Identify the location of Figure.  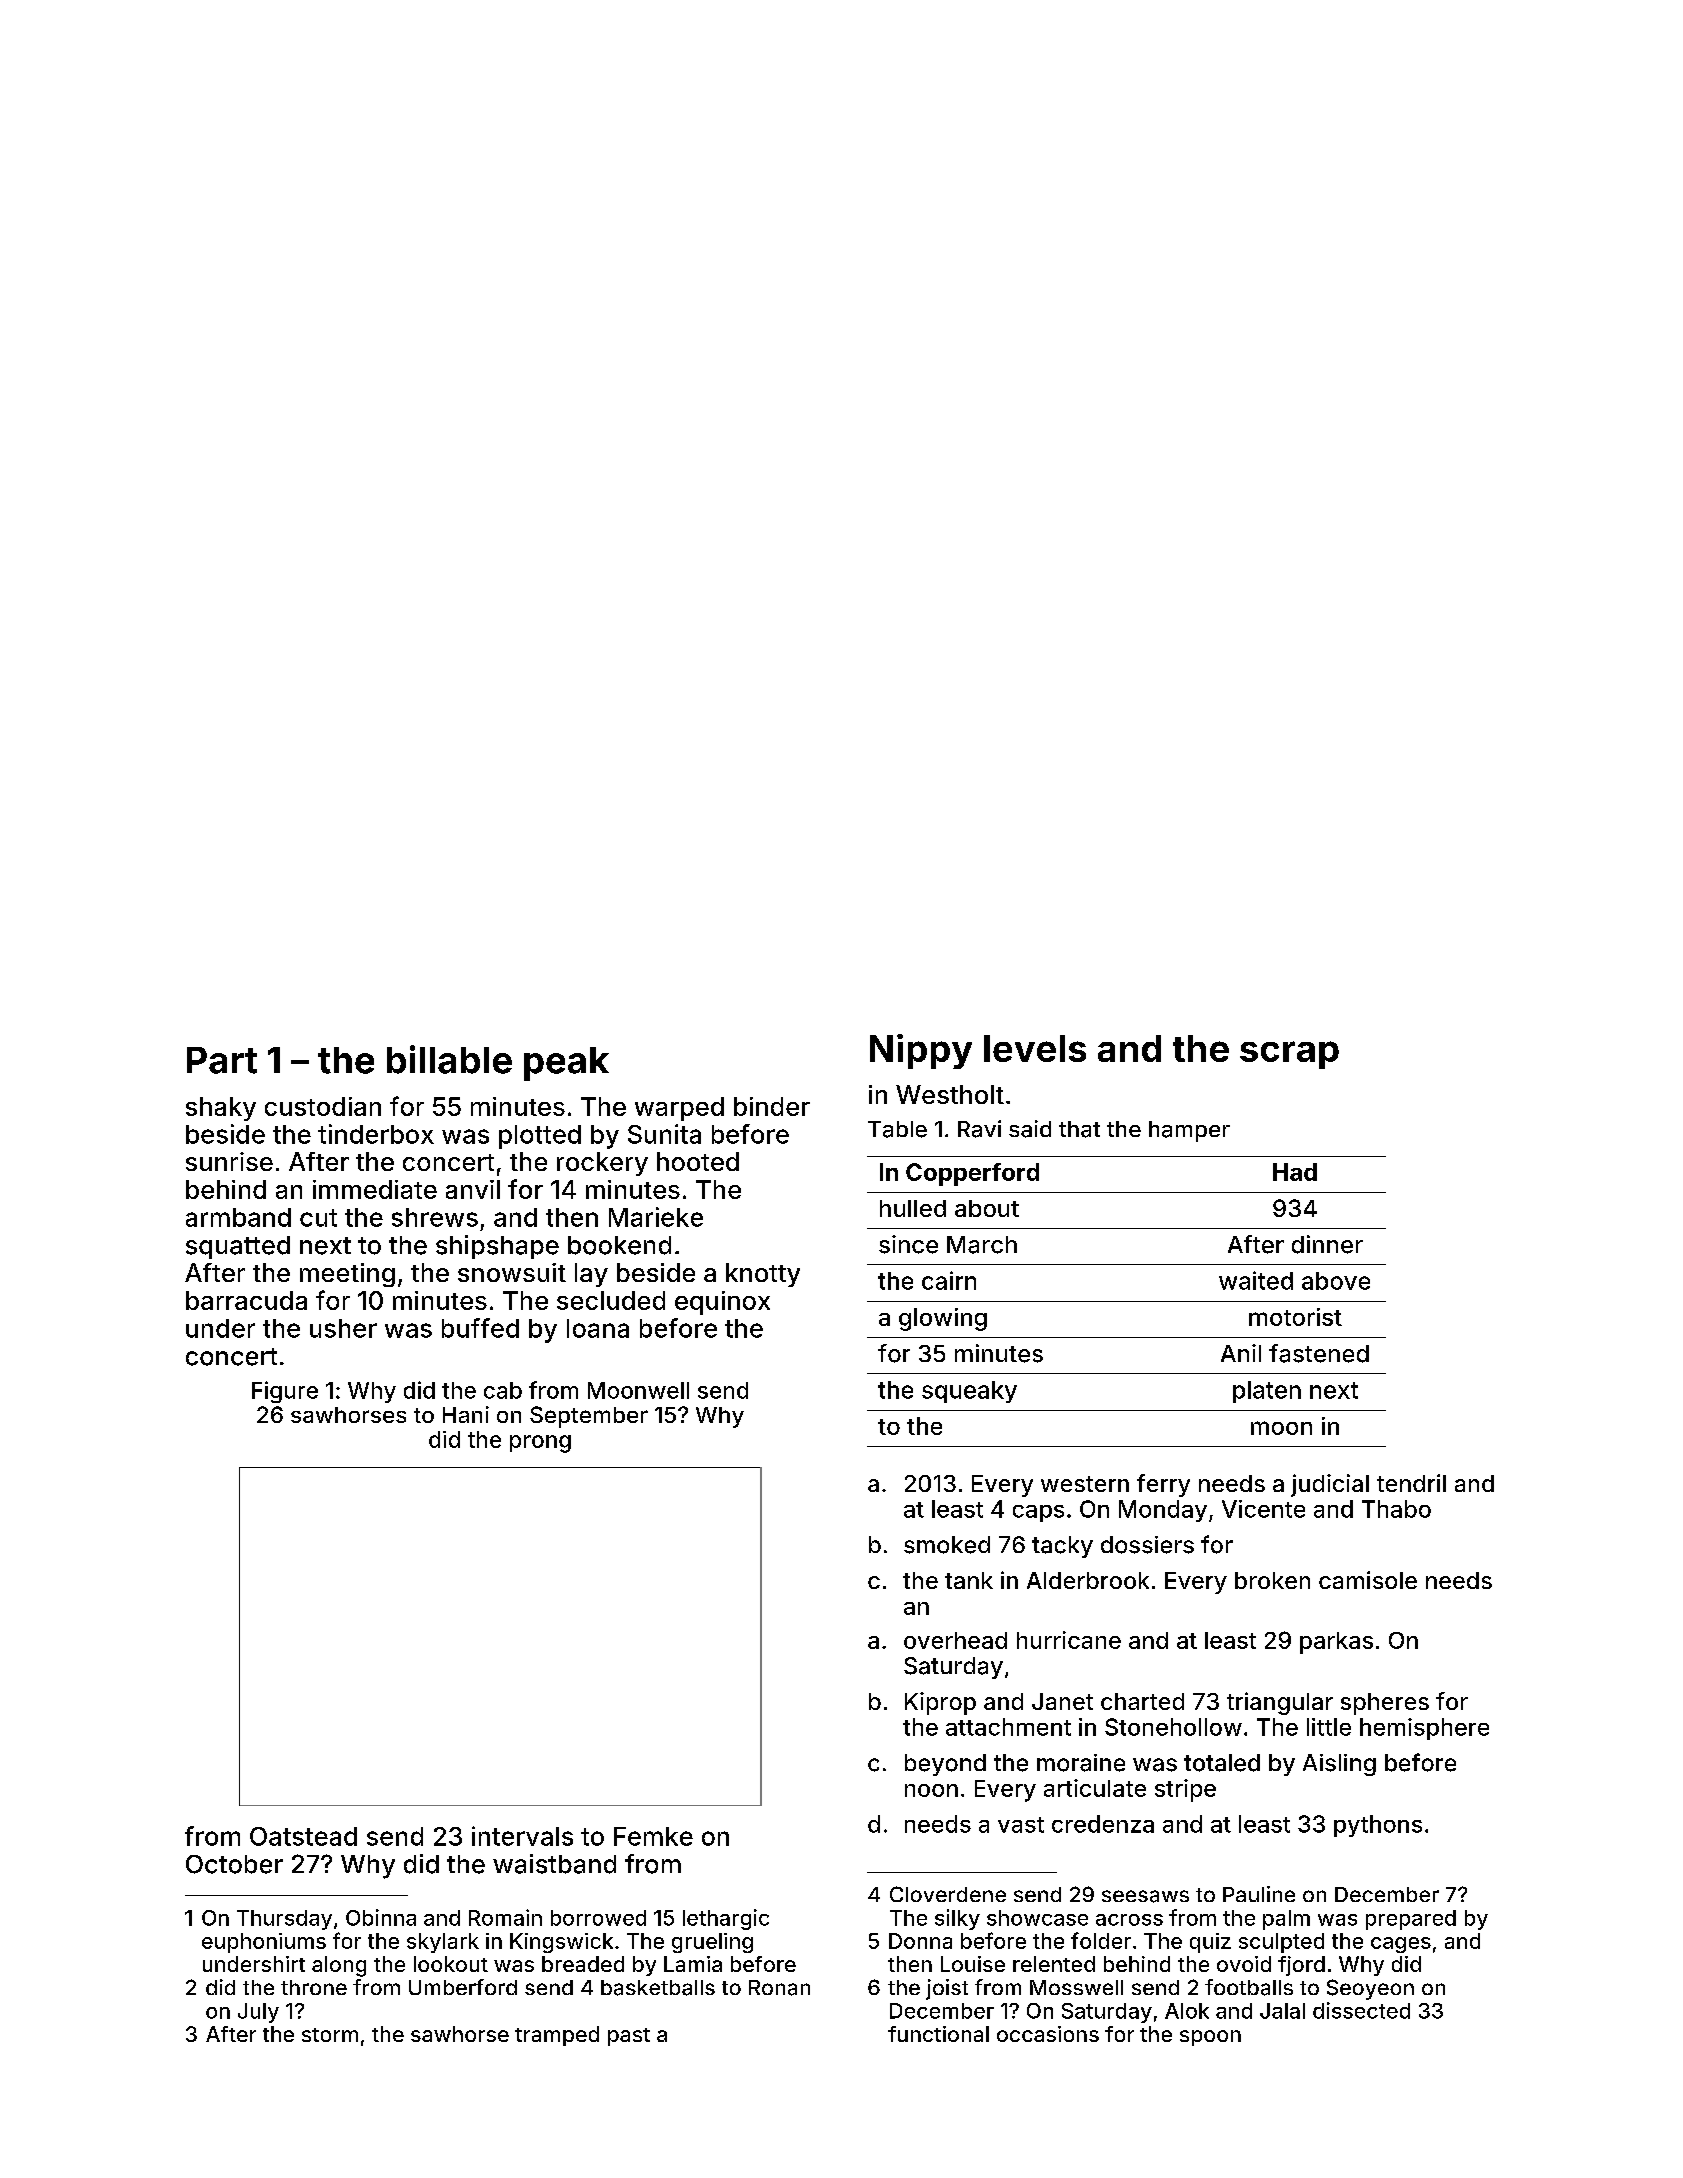
(285, 1392).
